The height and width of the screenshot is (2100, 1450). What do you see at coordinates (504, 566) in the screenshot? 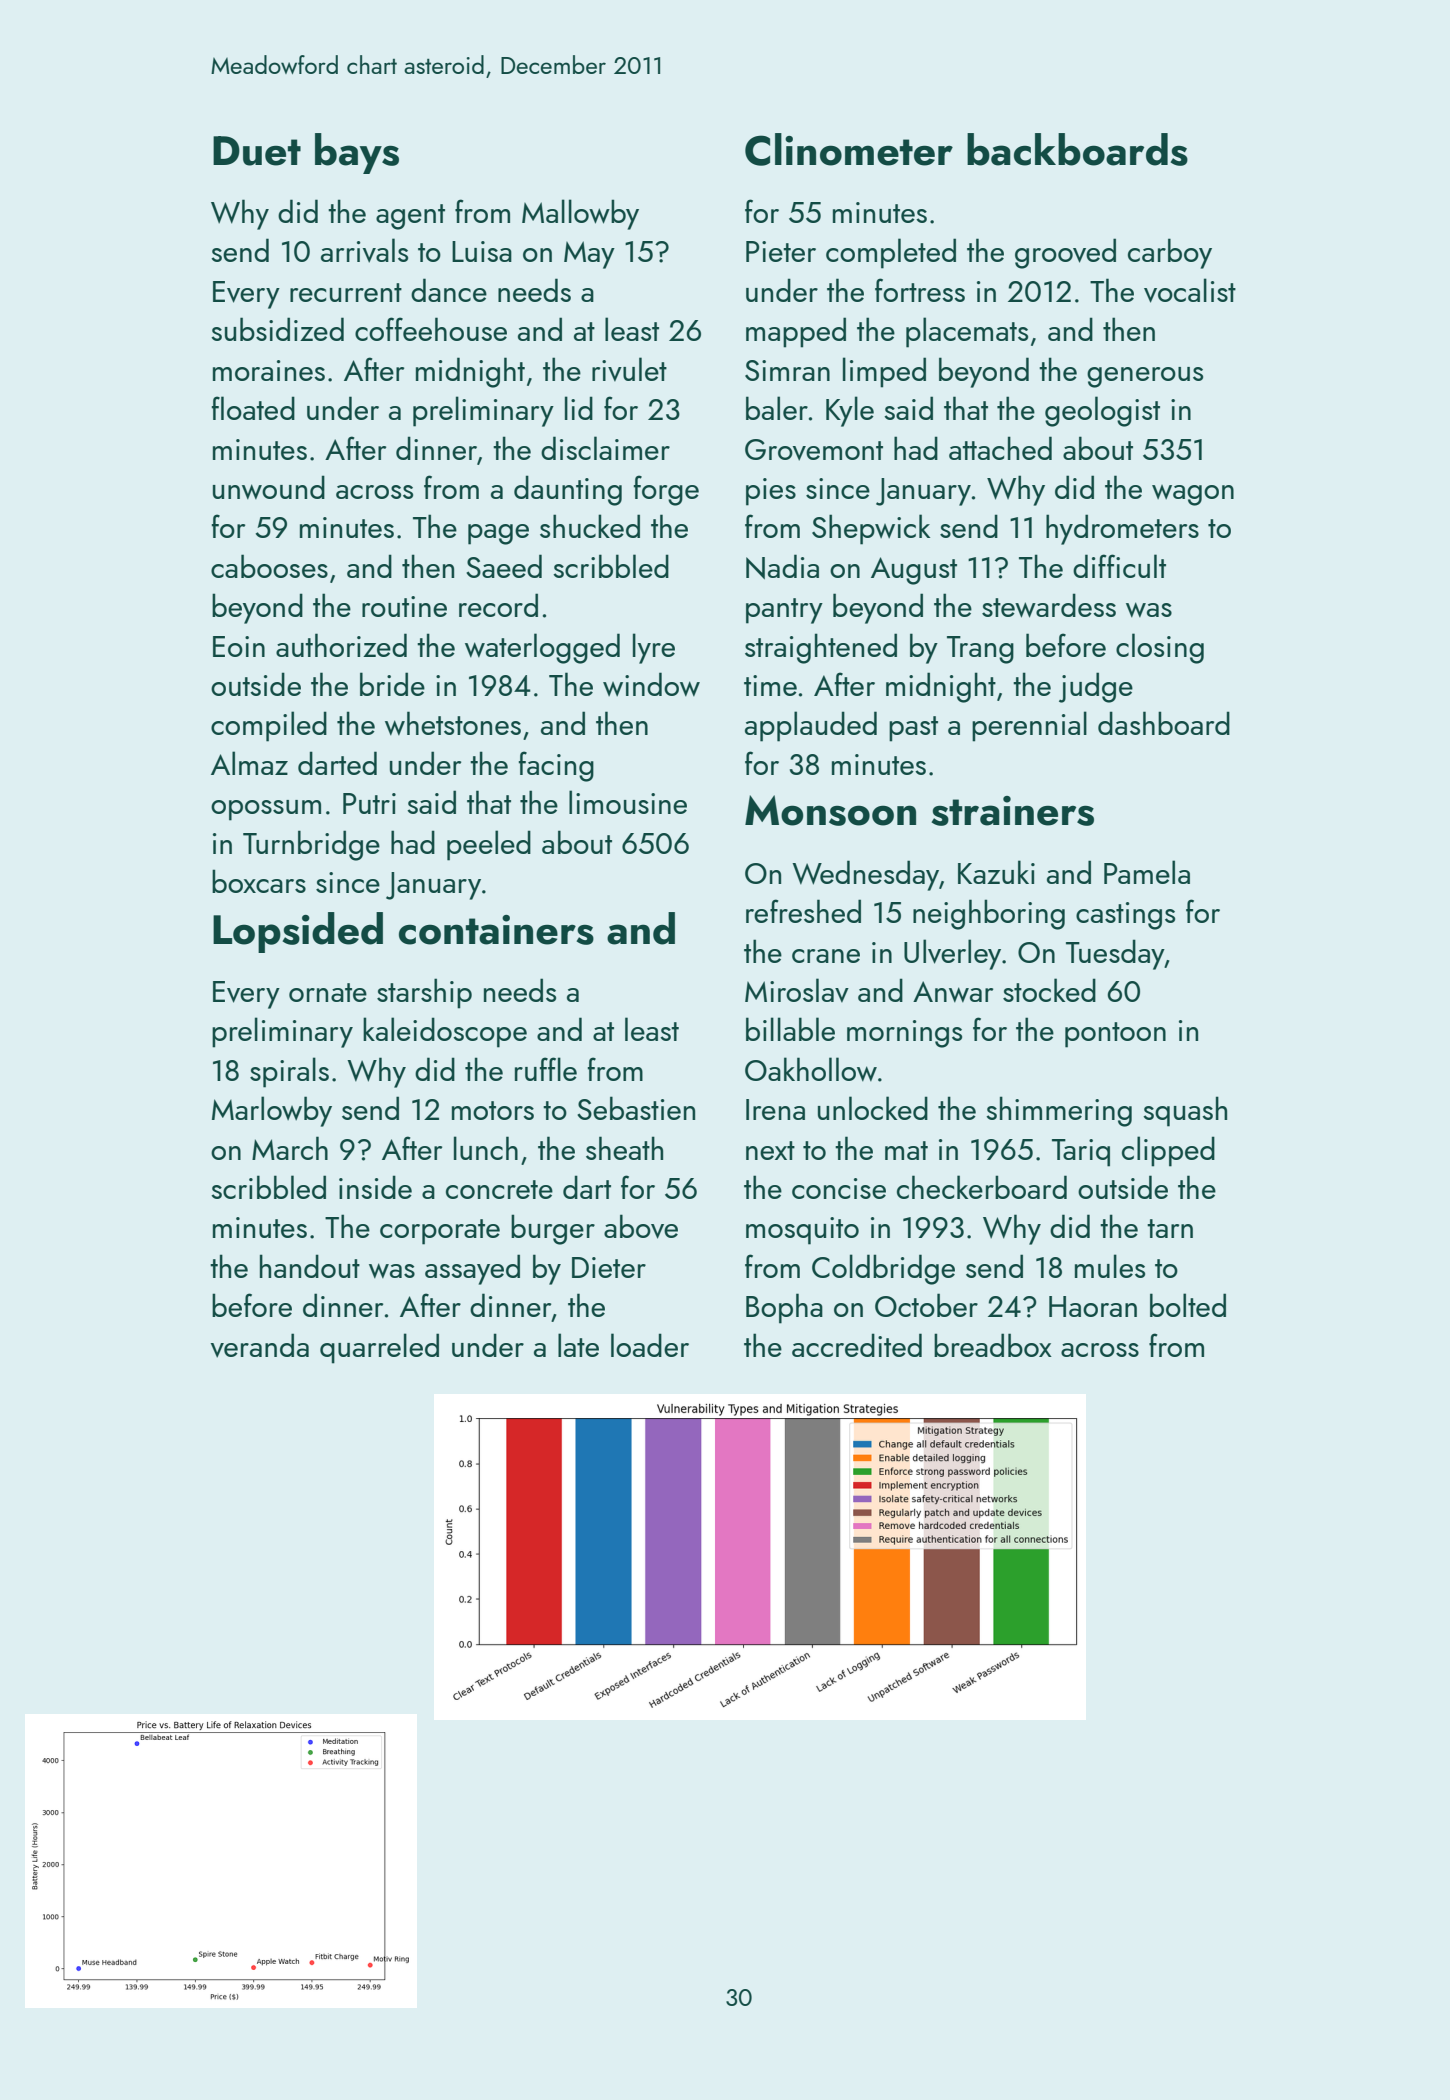
I see `Saeed` at bounding box center [504, 566].
